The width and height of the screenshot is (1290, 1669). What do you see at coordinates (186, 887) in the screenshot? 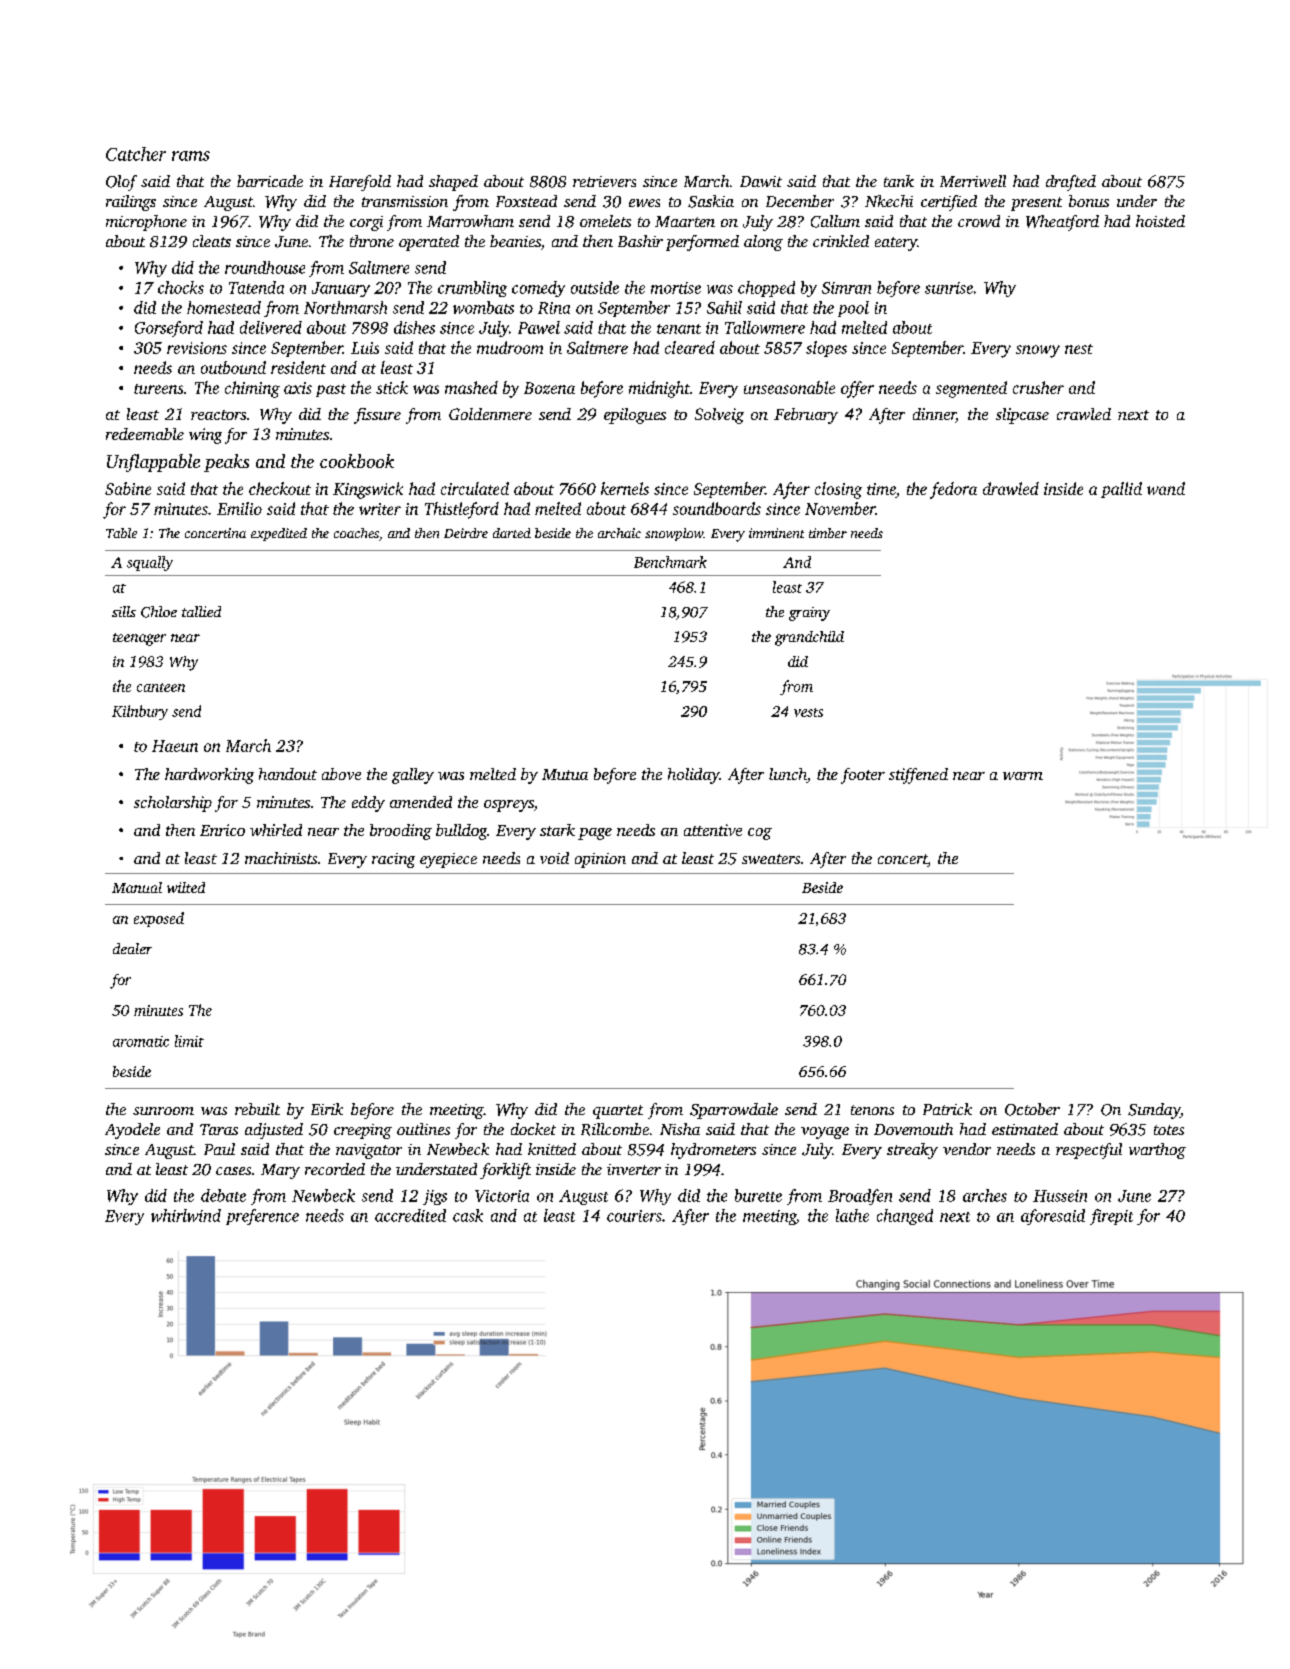
I see `wilted` at bounding box center [186, 887].
